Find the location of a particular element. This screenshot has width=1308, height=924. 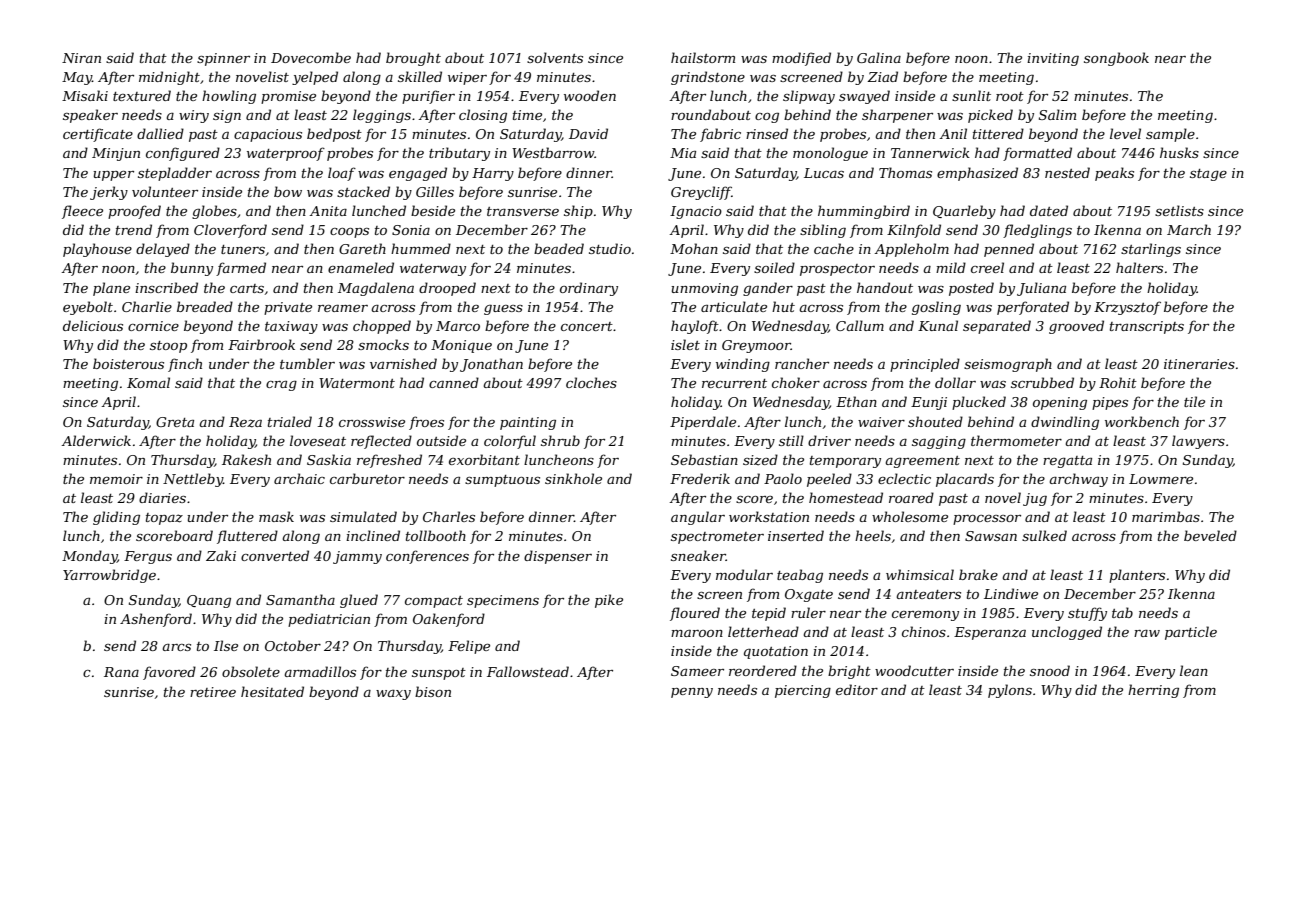

inviting is located at coordinates (1053, 59).
